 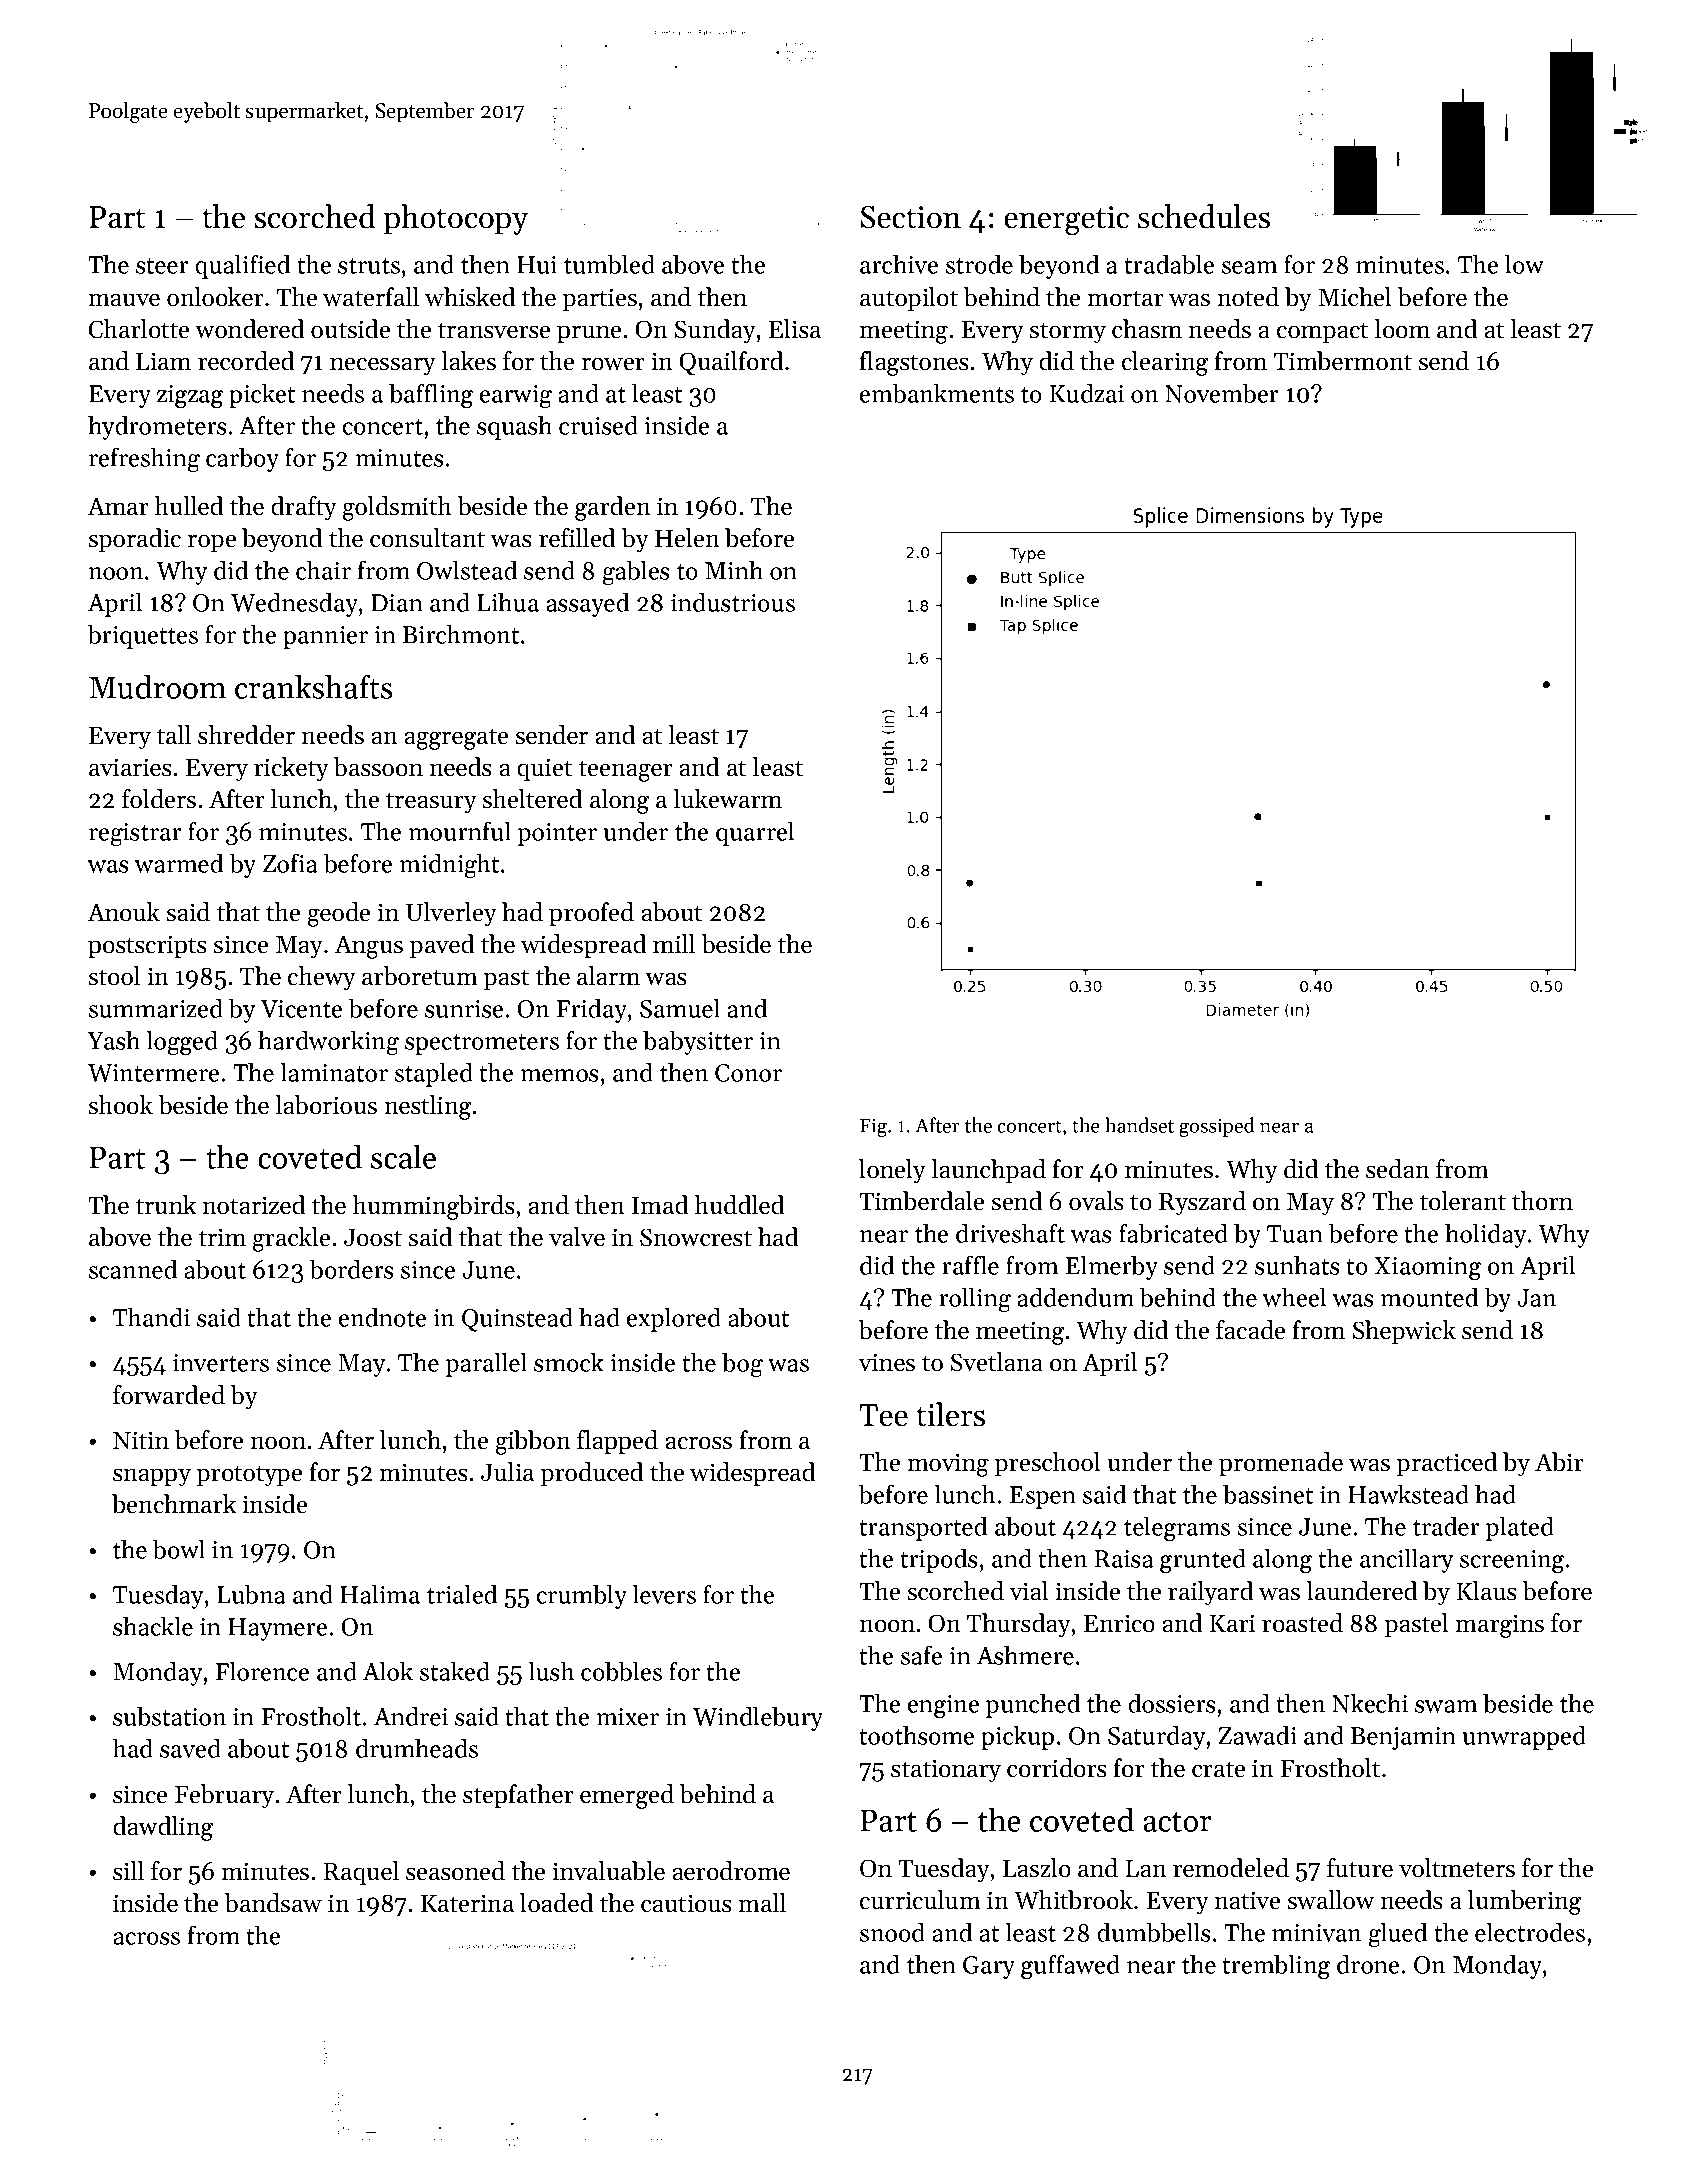 What do you see at coordinates (486, 1364) in the screenshot?
I see `parallel` at bounding box center [486, 1364].
